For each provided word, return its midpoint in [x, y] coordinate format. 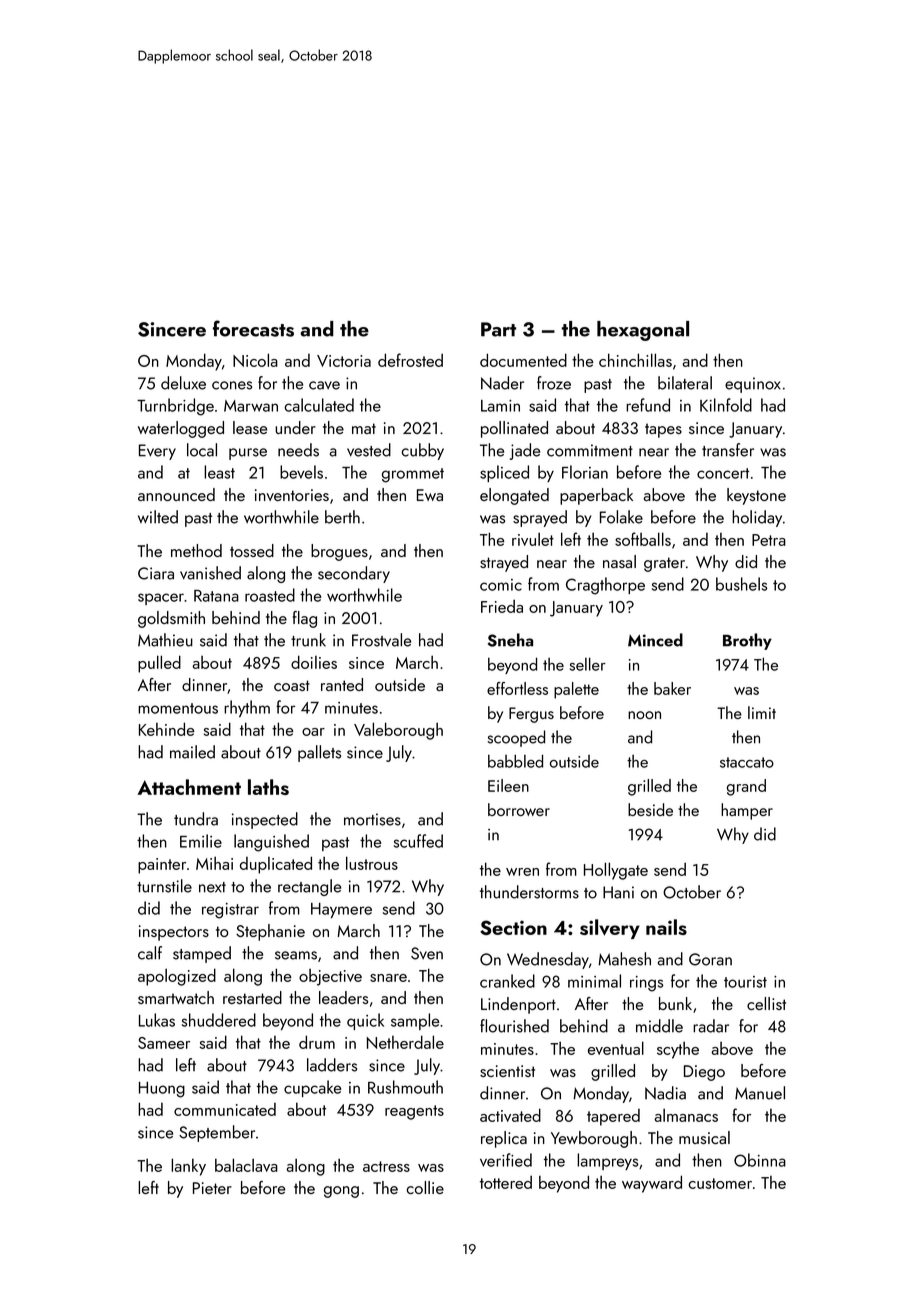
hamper [747, 811]
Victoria [344, 361]
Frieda [502, 606]
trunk [308, 640]
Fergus [531, 715]
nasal [619, 561]
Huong [162, 1090]
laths [268, 787]
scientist [507, 1071]
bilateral [685, 383]
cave [324, 385]
